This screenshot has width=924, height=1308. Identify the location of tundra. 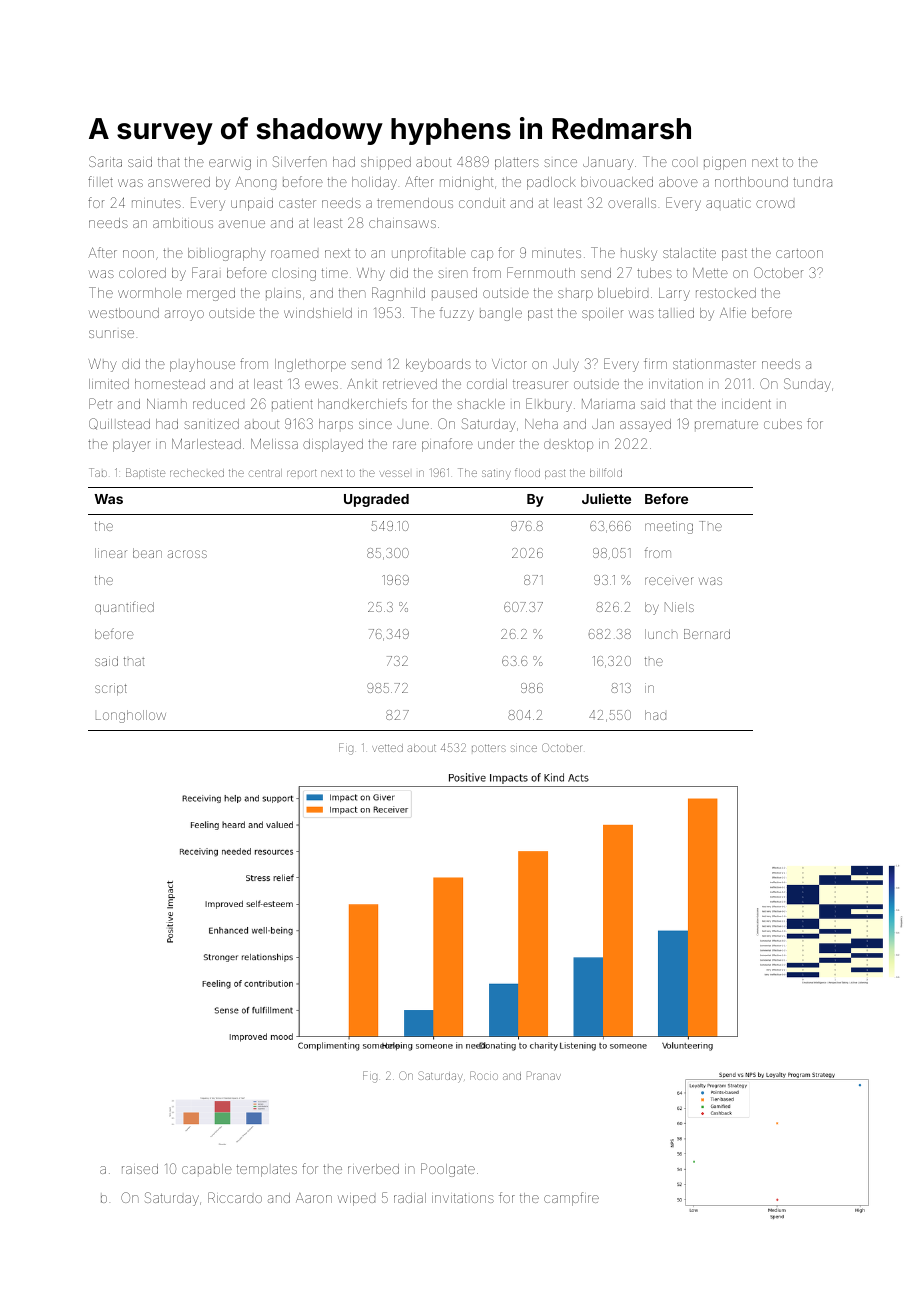
(812, 182).
